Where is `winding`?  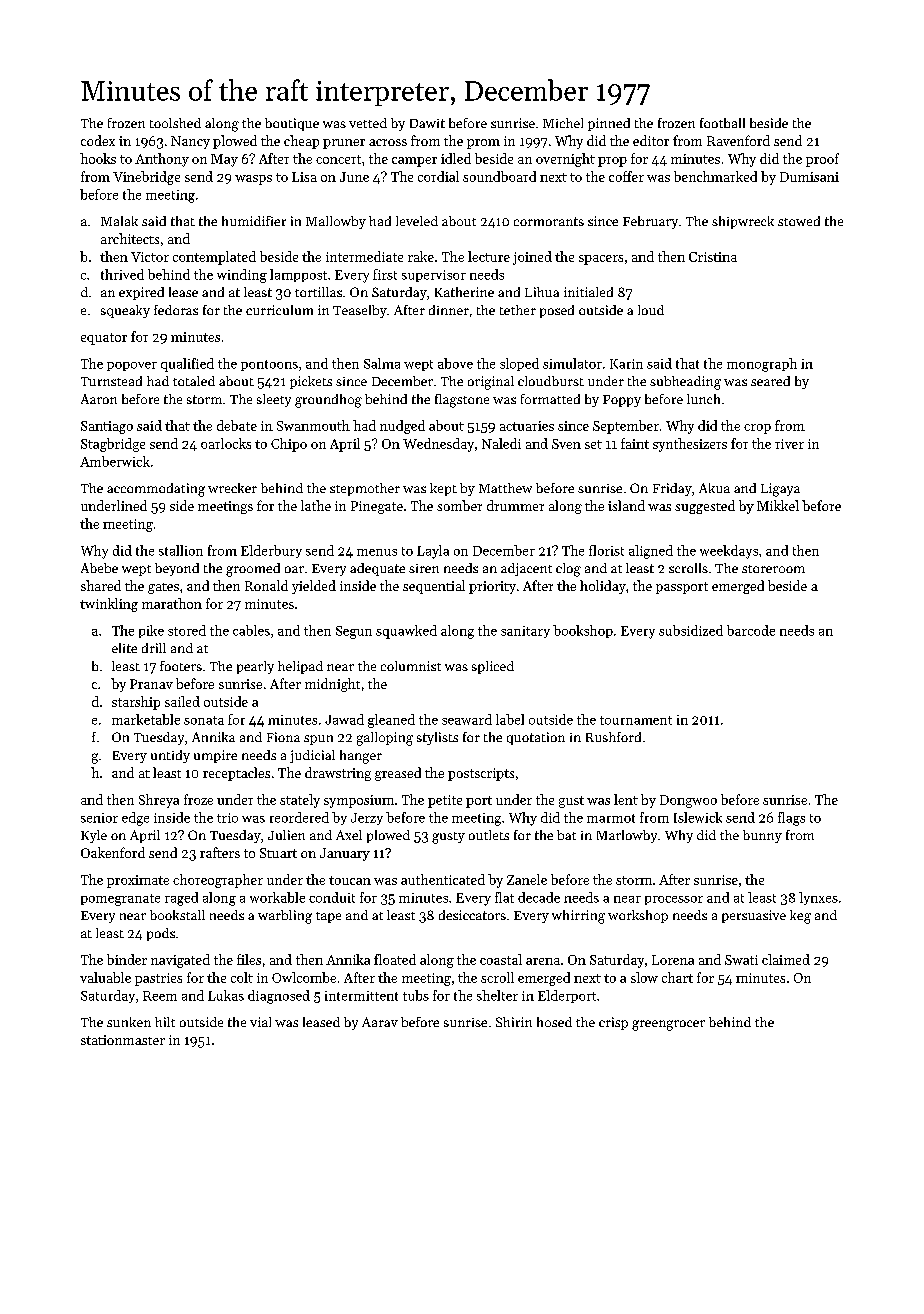 winding is located at coordinates (242, 276).
